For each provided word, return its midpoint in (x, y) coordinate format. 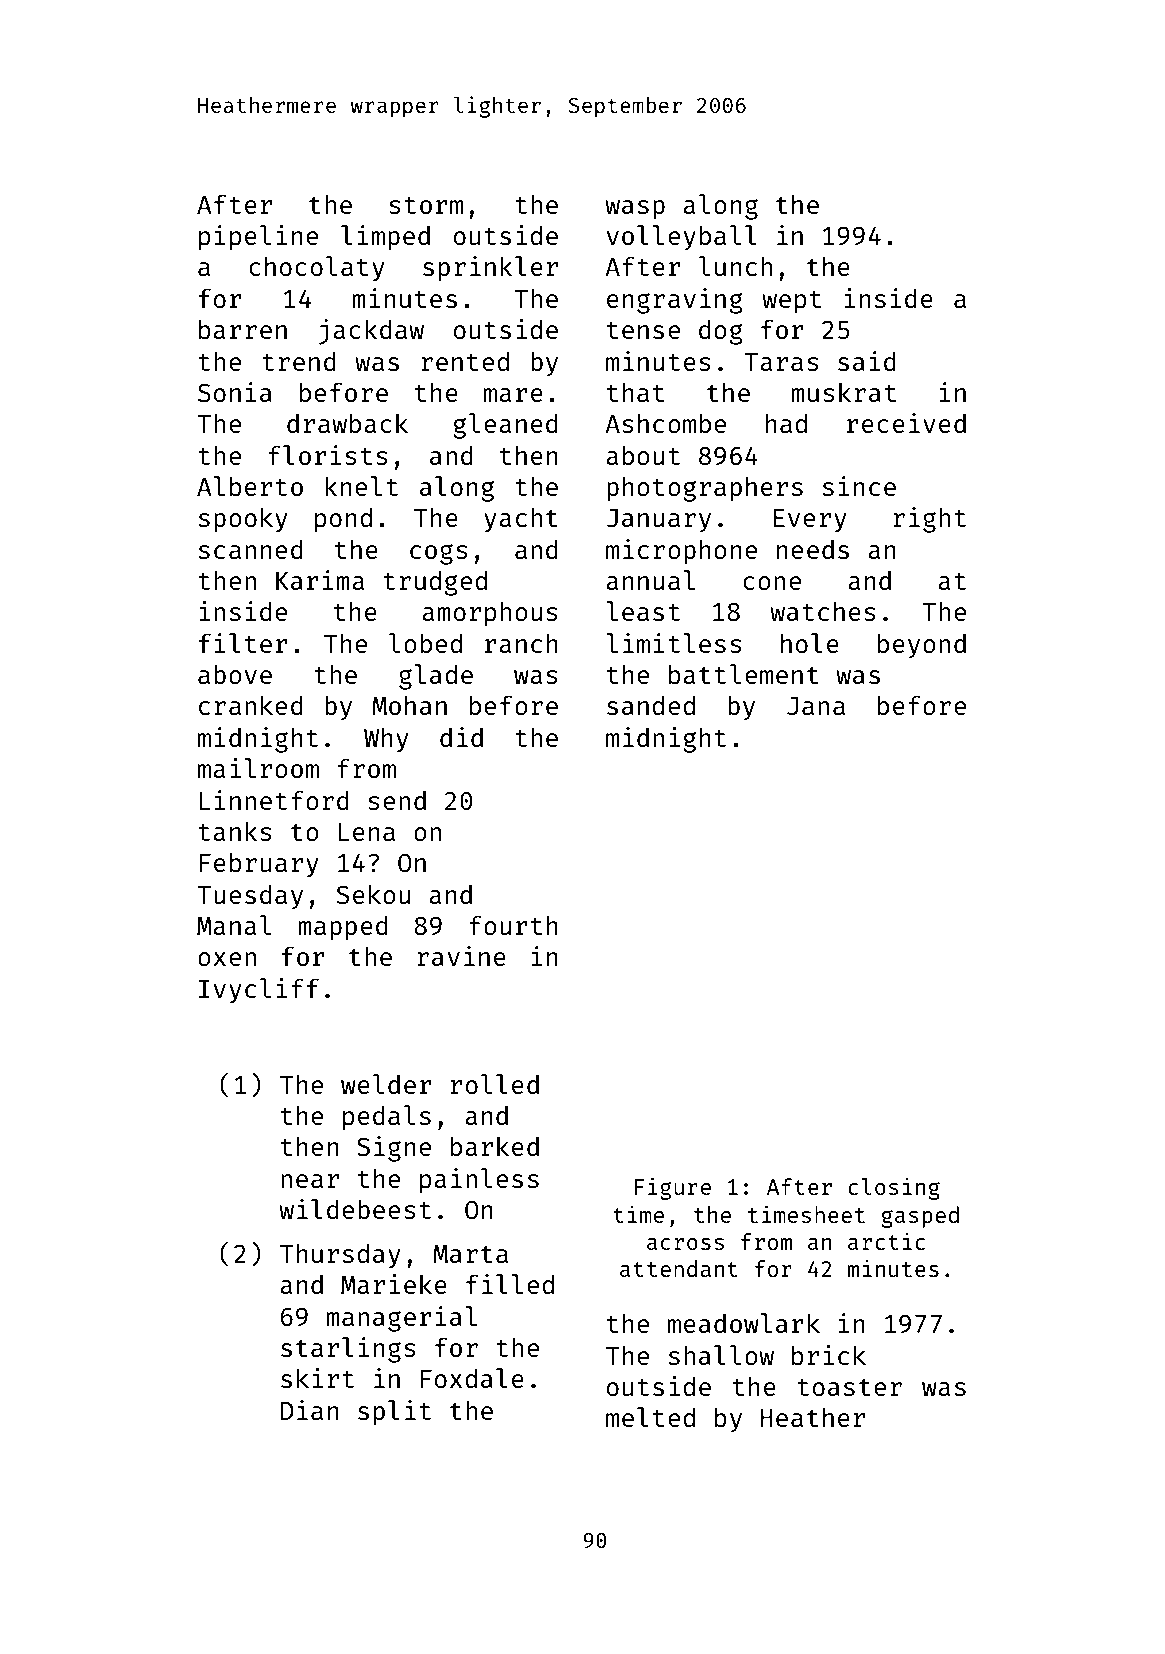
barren (243, 329)
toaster (849, 1387)
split (394, 1413)
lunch (735, 266)
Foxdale (472, 1378)
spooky (243, 520)
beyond (922, 646)
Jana (816, 706)
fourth (513, 925)
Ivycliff (259, 991)
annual (650, 580)
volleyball (681, 238)
